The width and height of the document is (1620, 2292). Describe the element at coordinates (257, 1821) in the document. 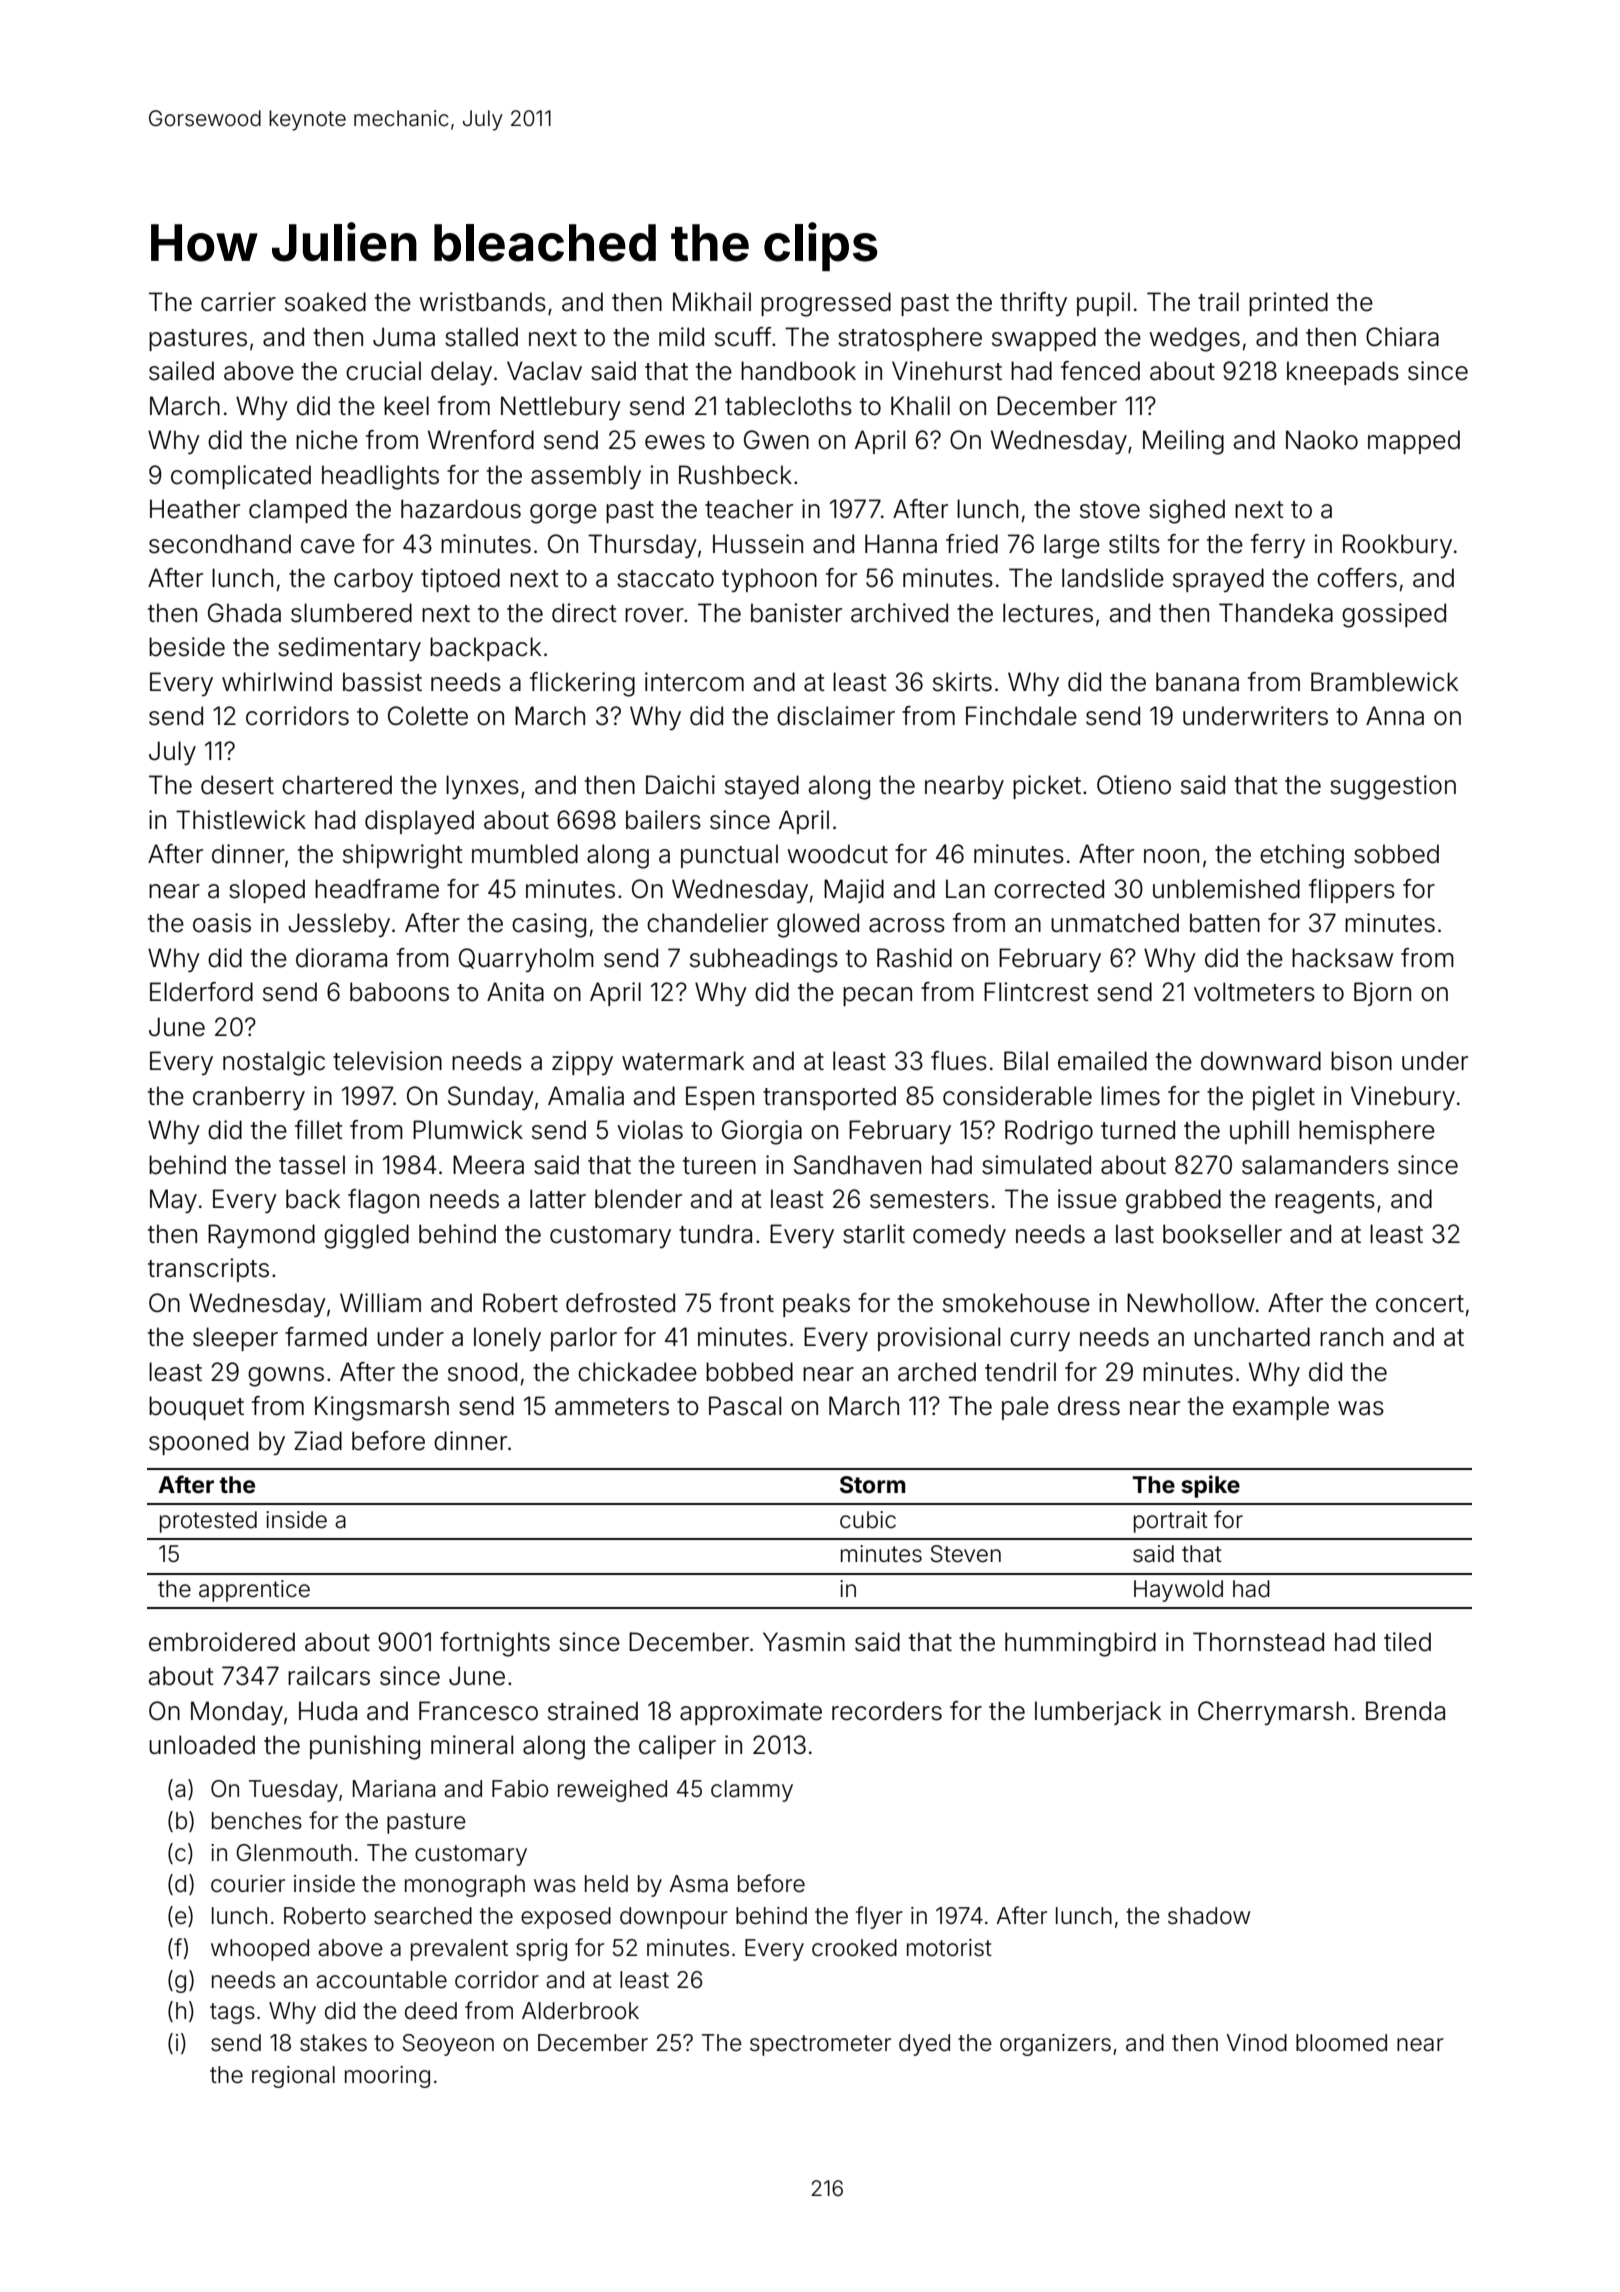

I see `benches` at that location.
